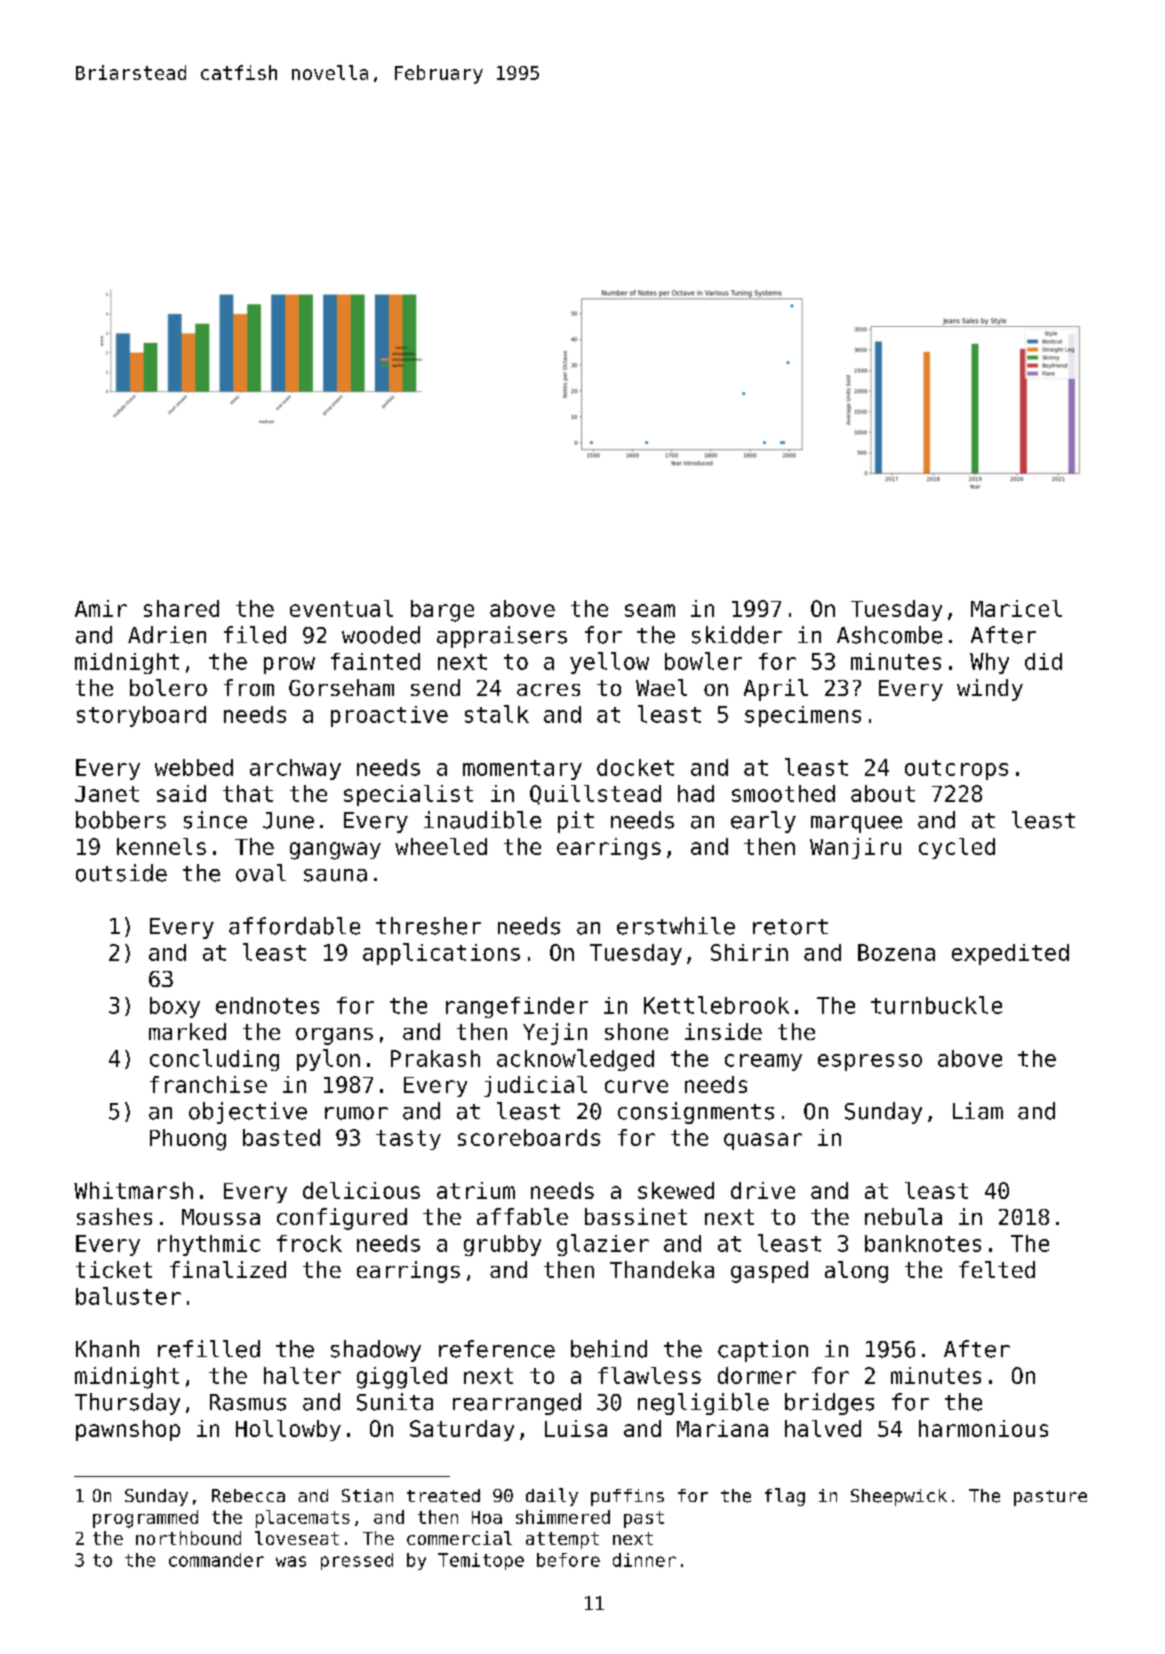 This image has width=1165, height=1654. Describe the element at coordinates (441, 846) in the image. I see `wheeled` at that location.
